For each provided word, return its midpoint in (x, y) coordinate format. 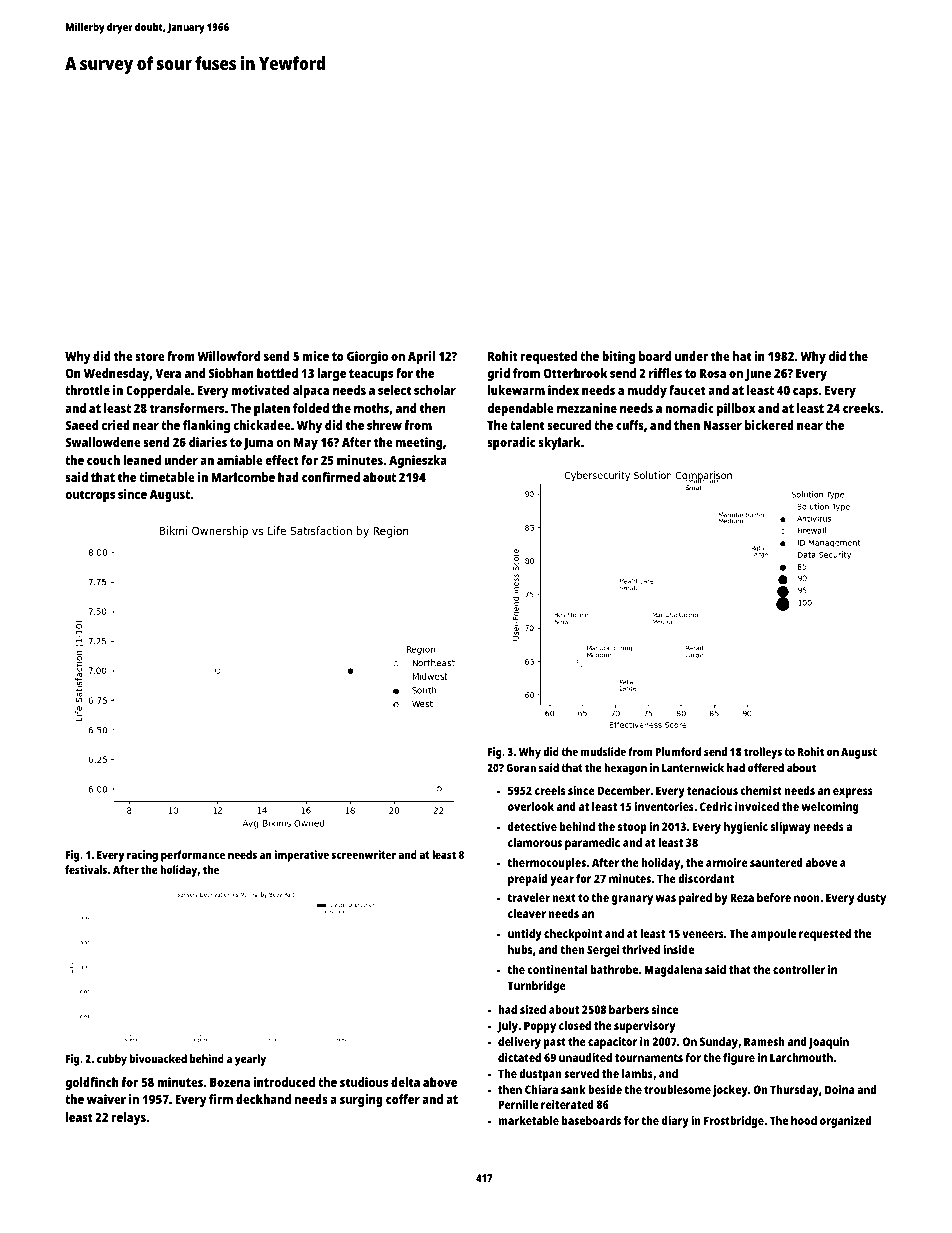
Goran (521, 768)
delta (405, 1082)
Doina (839, 1089)
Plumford (678, 751)
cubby (112, 1060)
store (150, 356)
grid (498, 374)
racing (142, 856)
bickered (769, 425)
